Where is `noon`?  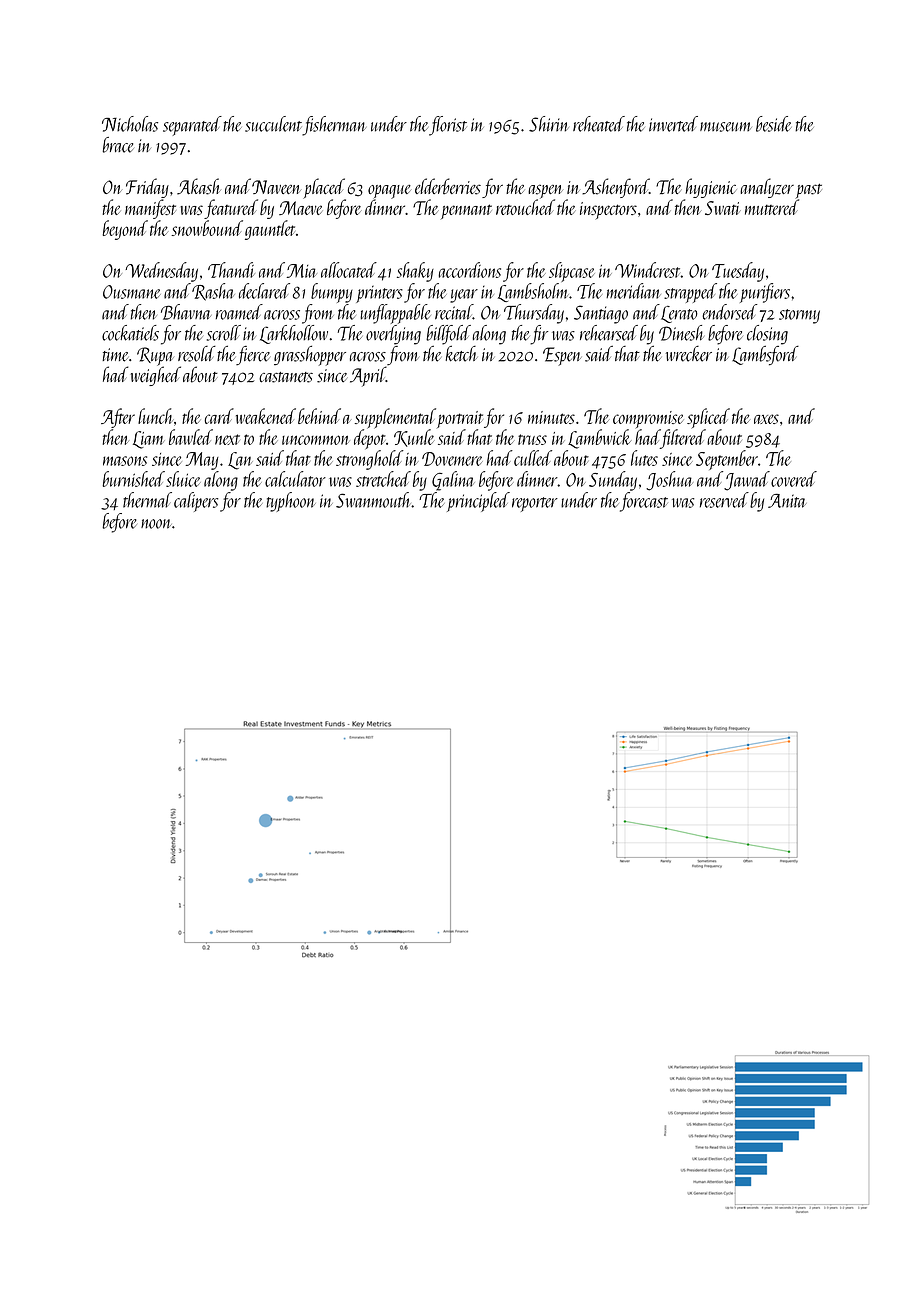 noon is located at coordinates (156, 524).
